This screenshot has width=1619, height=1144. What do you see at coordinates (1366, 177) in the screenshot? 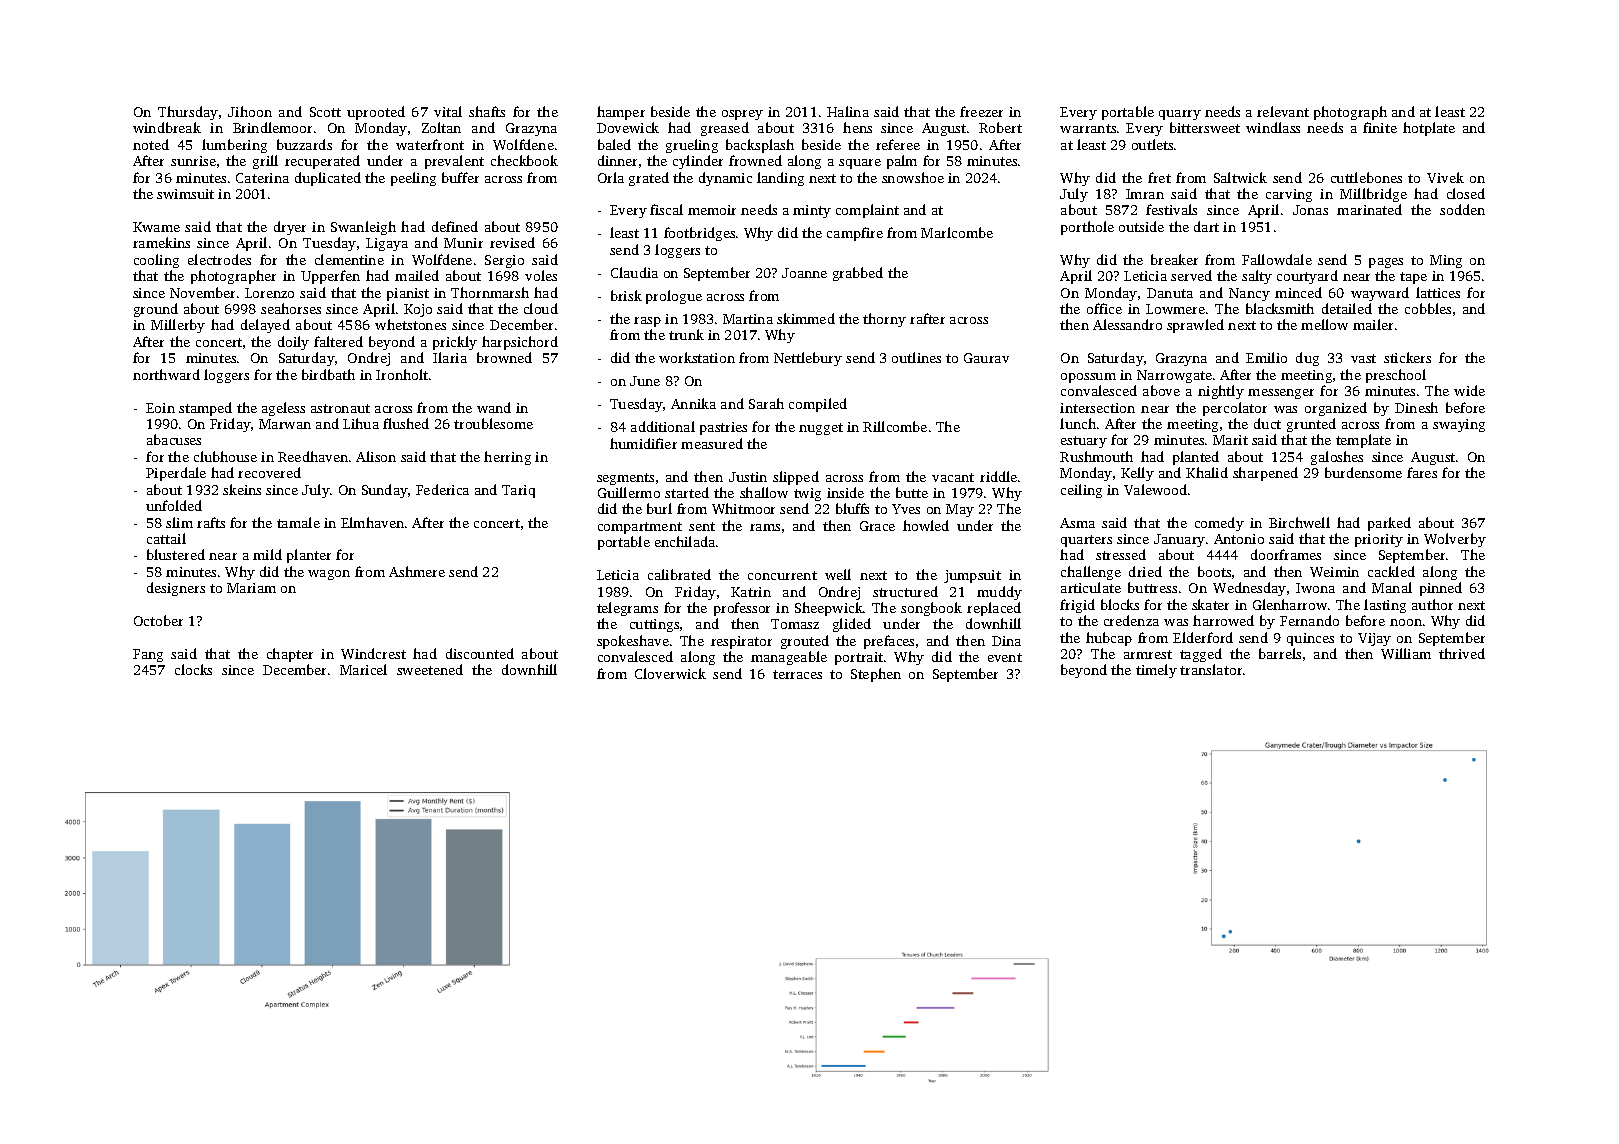
I see `cuttlebones` at bounding box center [1366, 177].
